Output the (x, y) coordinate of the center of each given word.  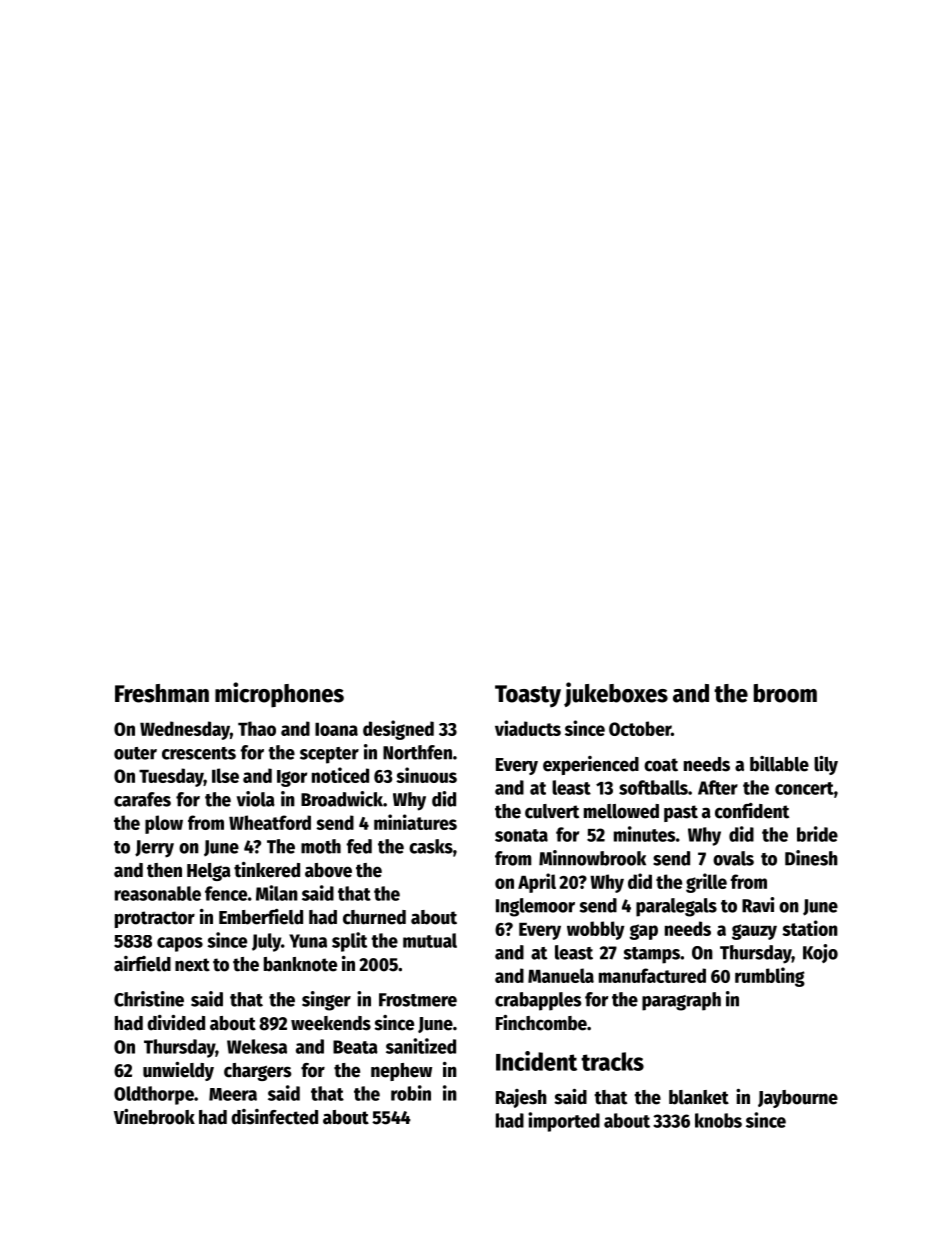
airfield (142, 964)
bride (817, 834)
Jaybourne (798, 1099)
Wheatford (270, 822)
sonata (521, 835)
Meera (233, 1094)
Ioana (336, 729)
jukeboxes (616, 694)
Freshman (162, 693)
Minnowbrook (592, 858)
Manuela (561, 975)
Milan (277, 893)
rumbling (770, 977)
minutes (645, 834)
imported (564, 1122)
